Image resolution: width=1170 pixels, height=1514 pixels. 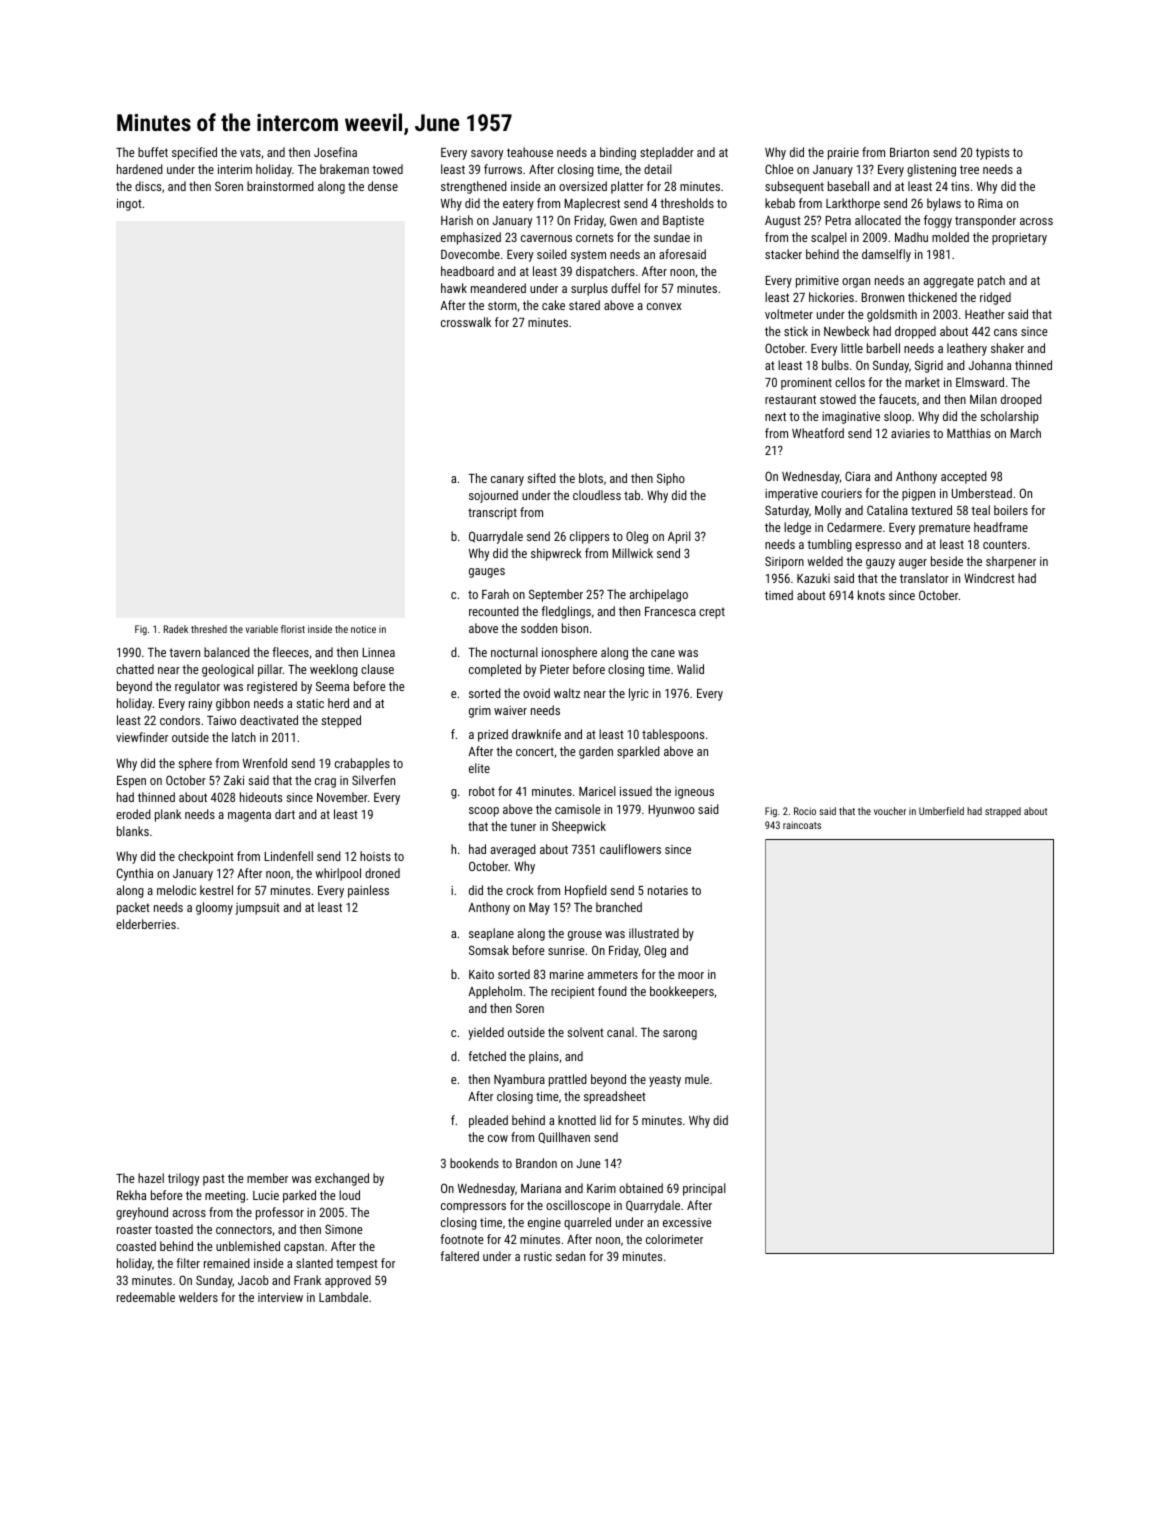 What do you see at coordinates (479, 768) in the screenshot?
I see `elite` at bounding box center [479, 768].
